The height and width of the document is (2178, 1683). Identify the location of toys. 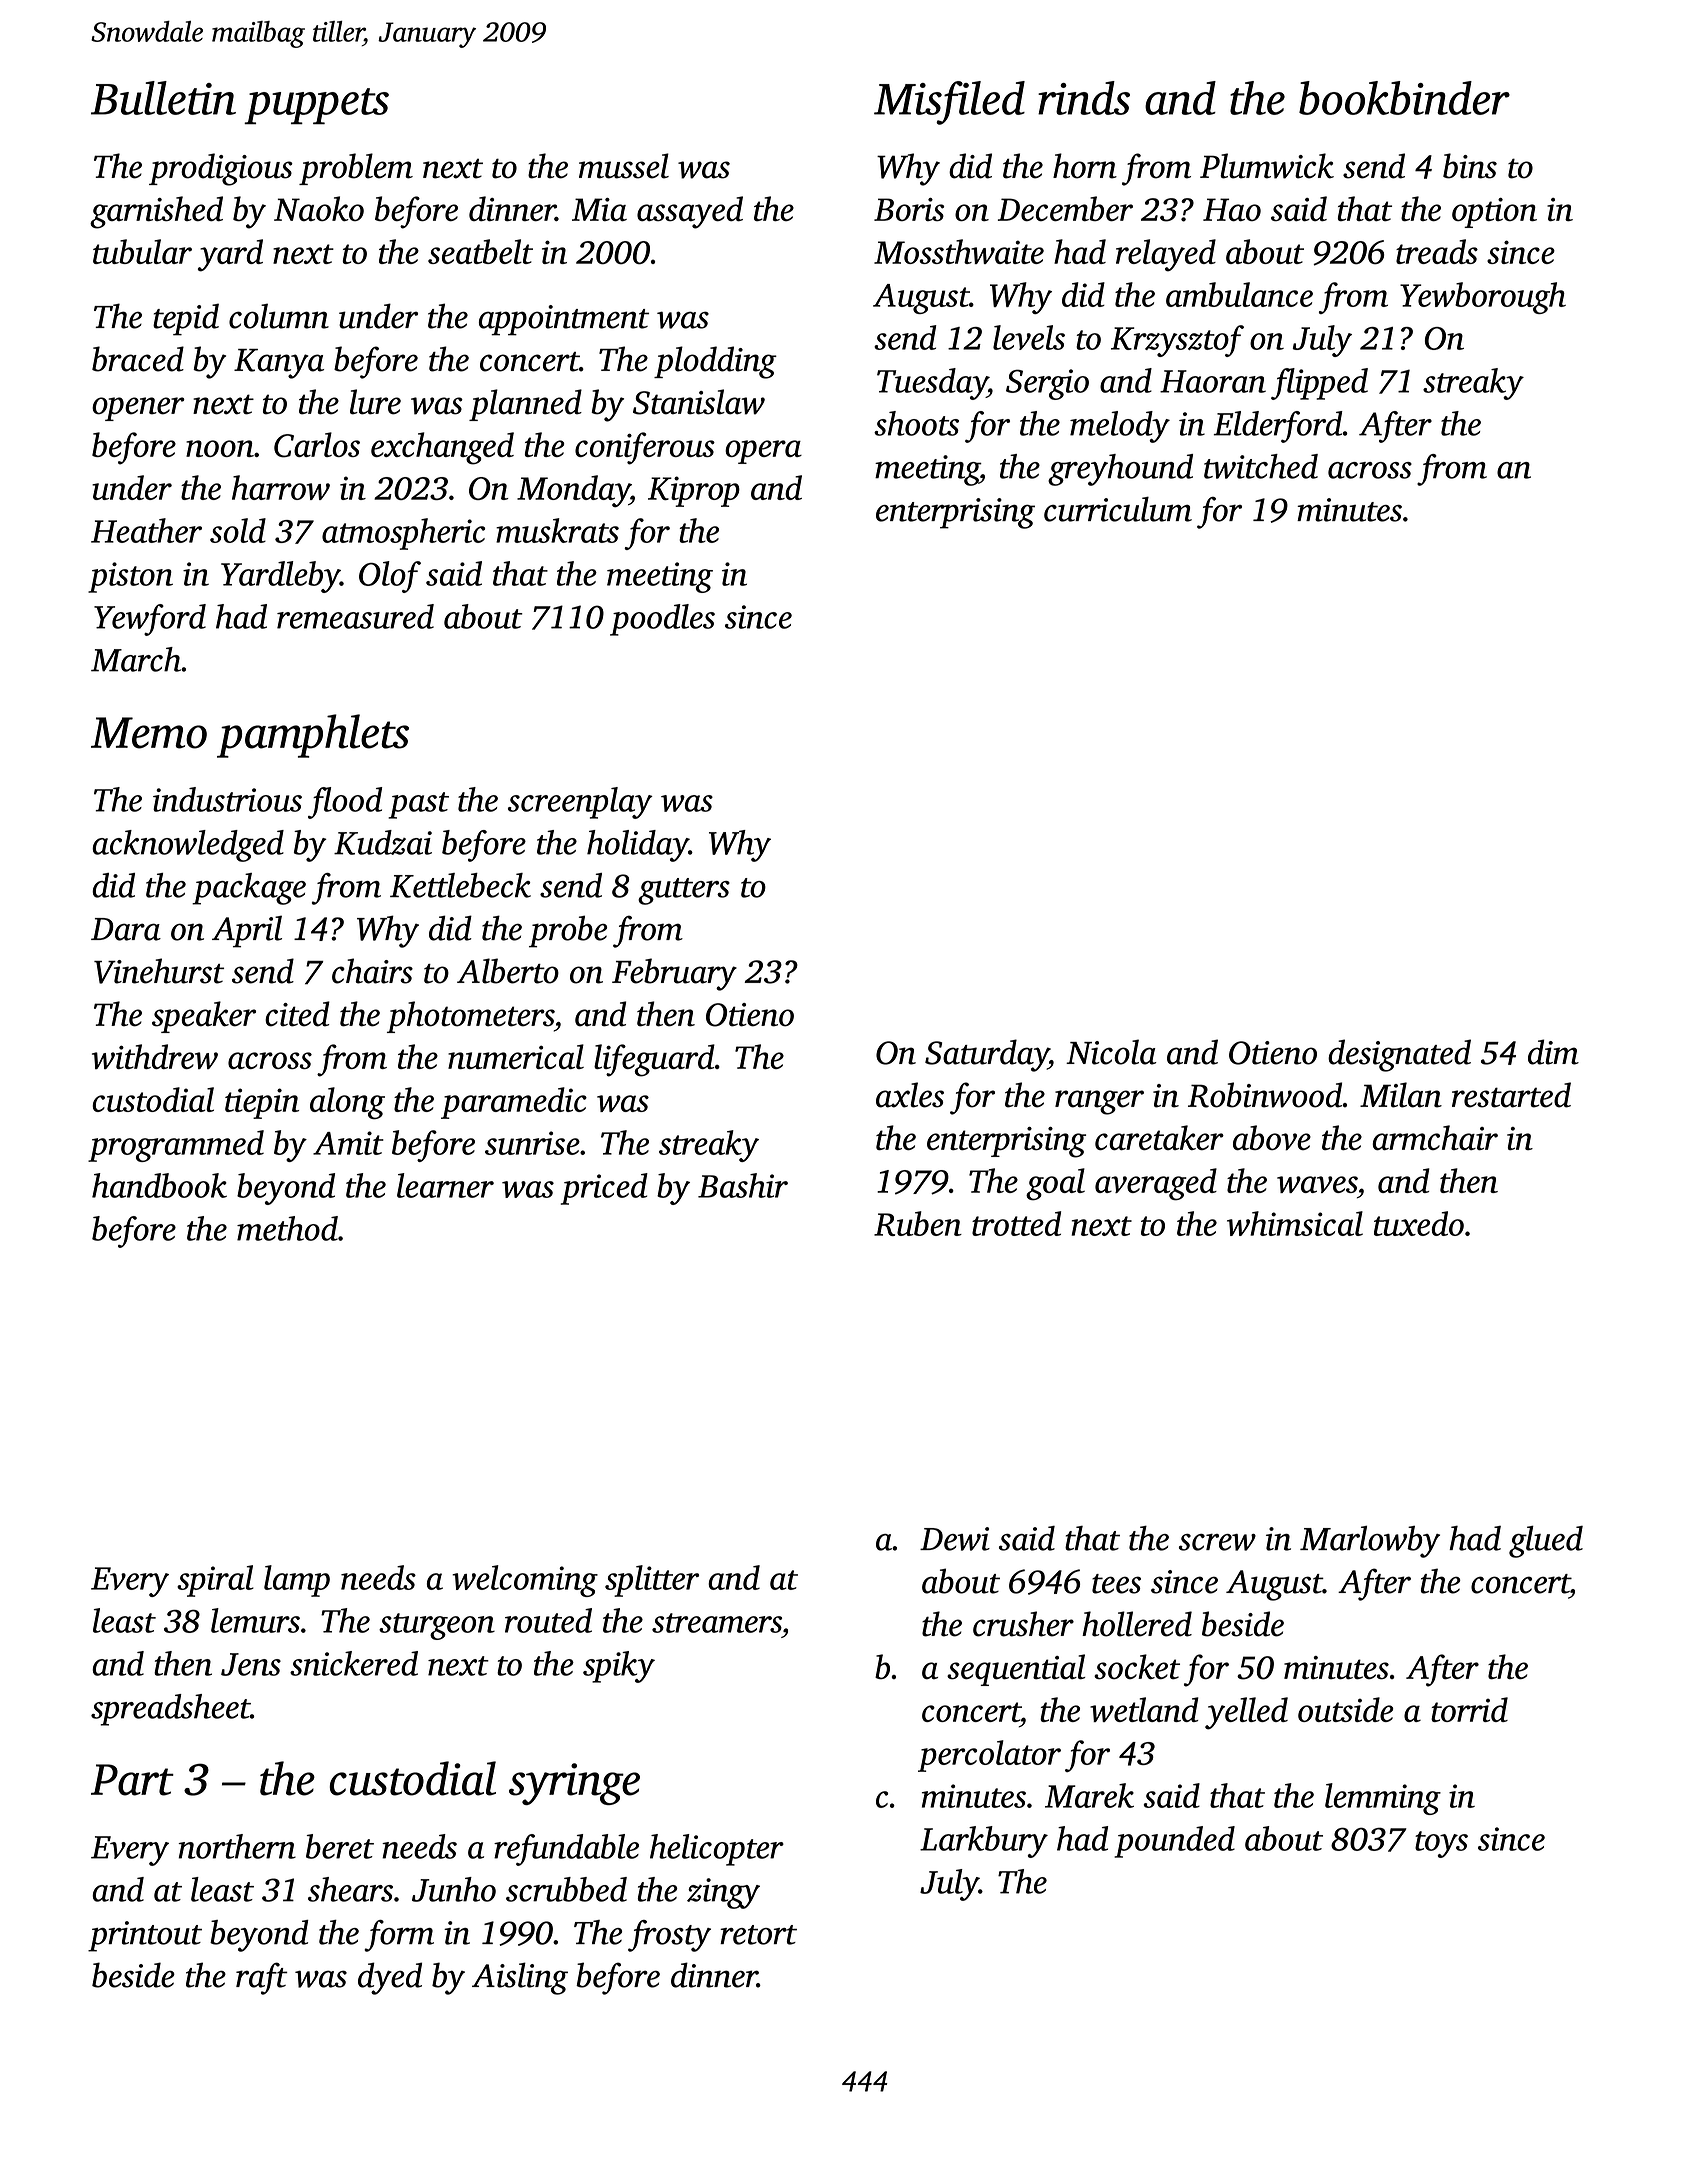
(1441, 1844).
